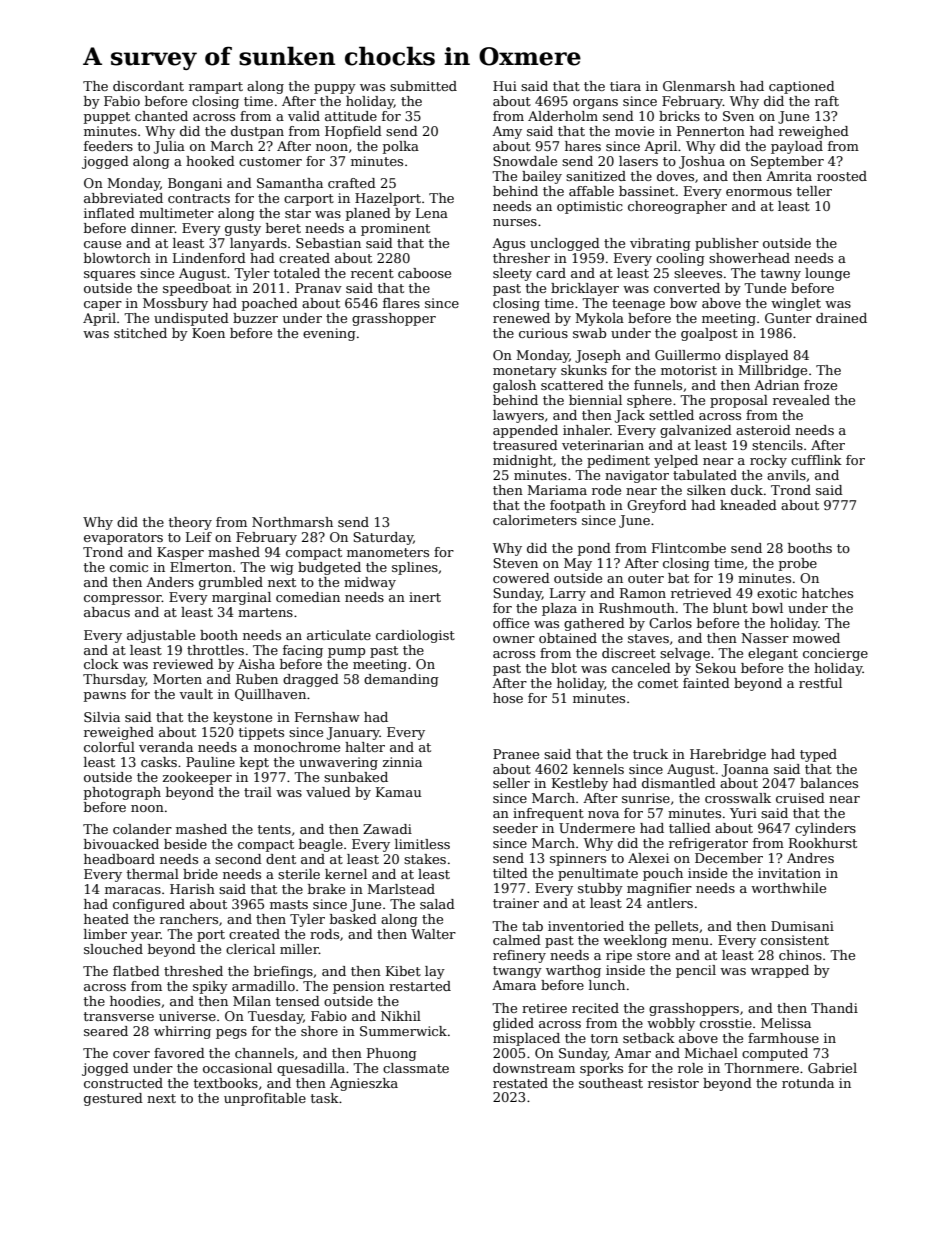 The image size is (952, 1233). What do you see at coordinates (832, 1068) in the document?
I see `Gabriel` at bounding box center [832, 1068].
